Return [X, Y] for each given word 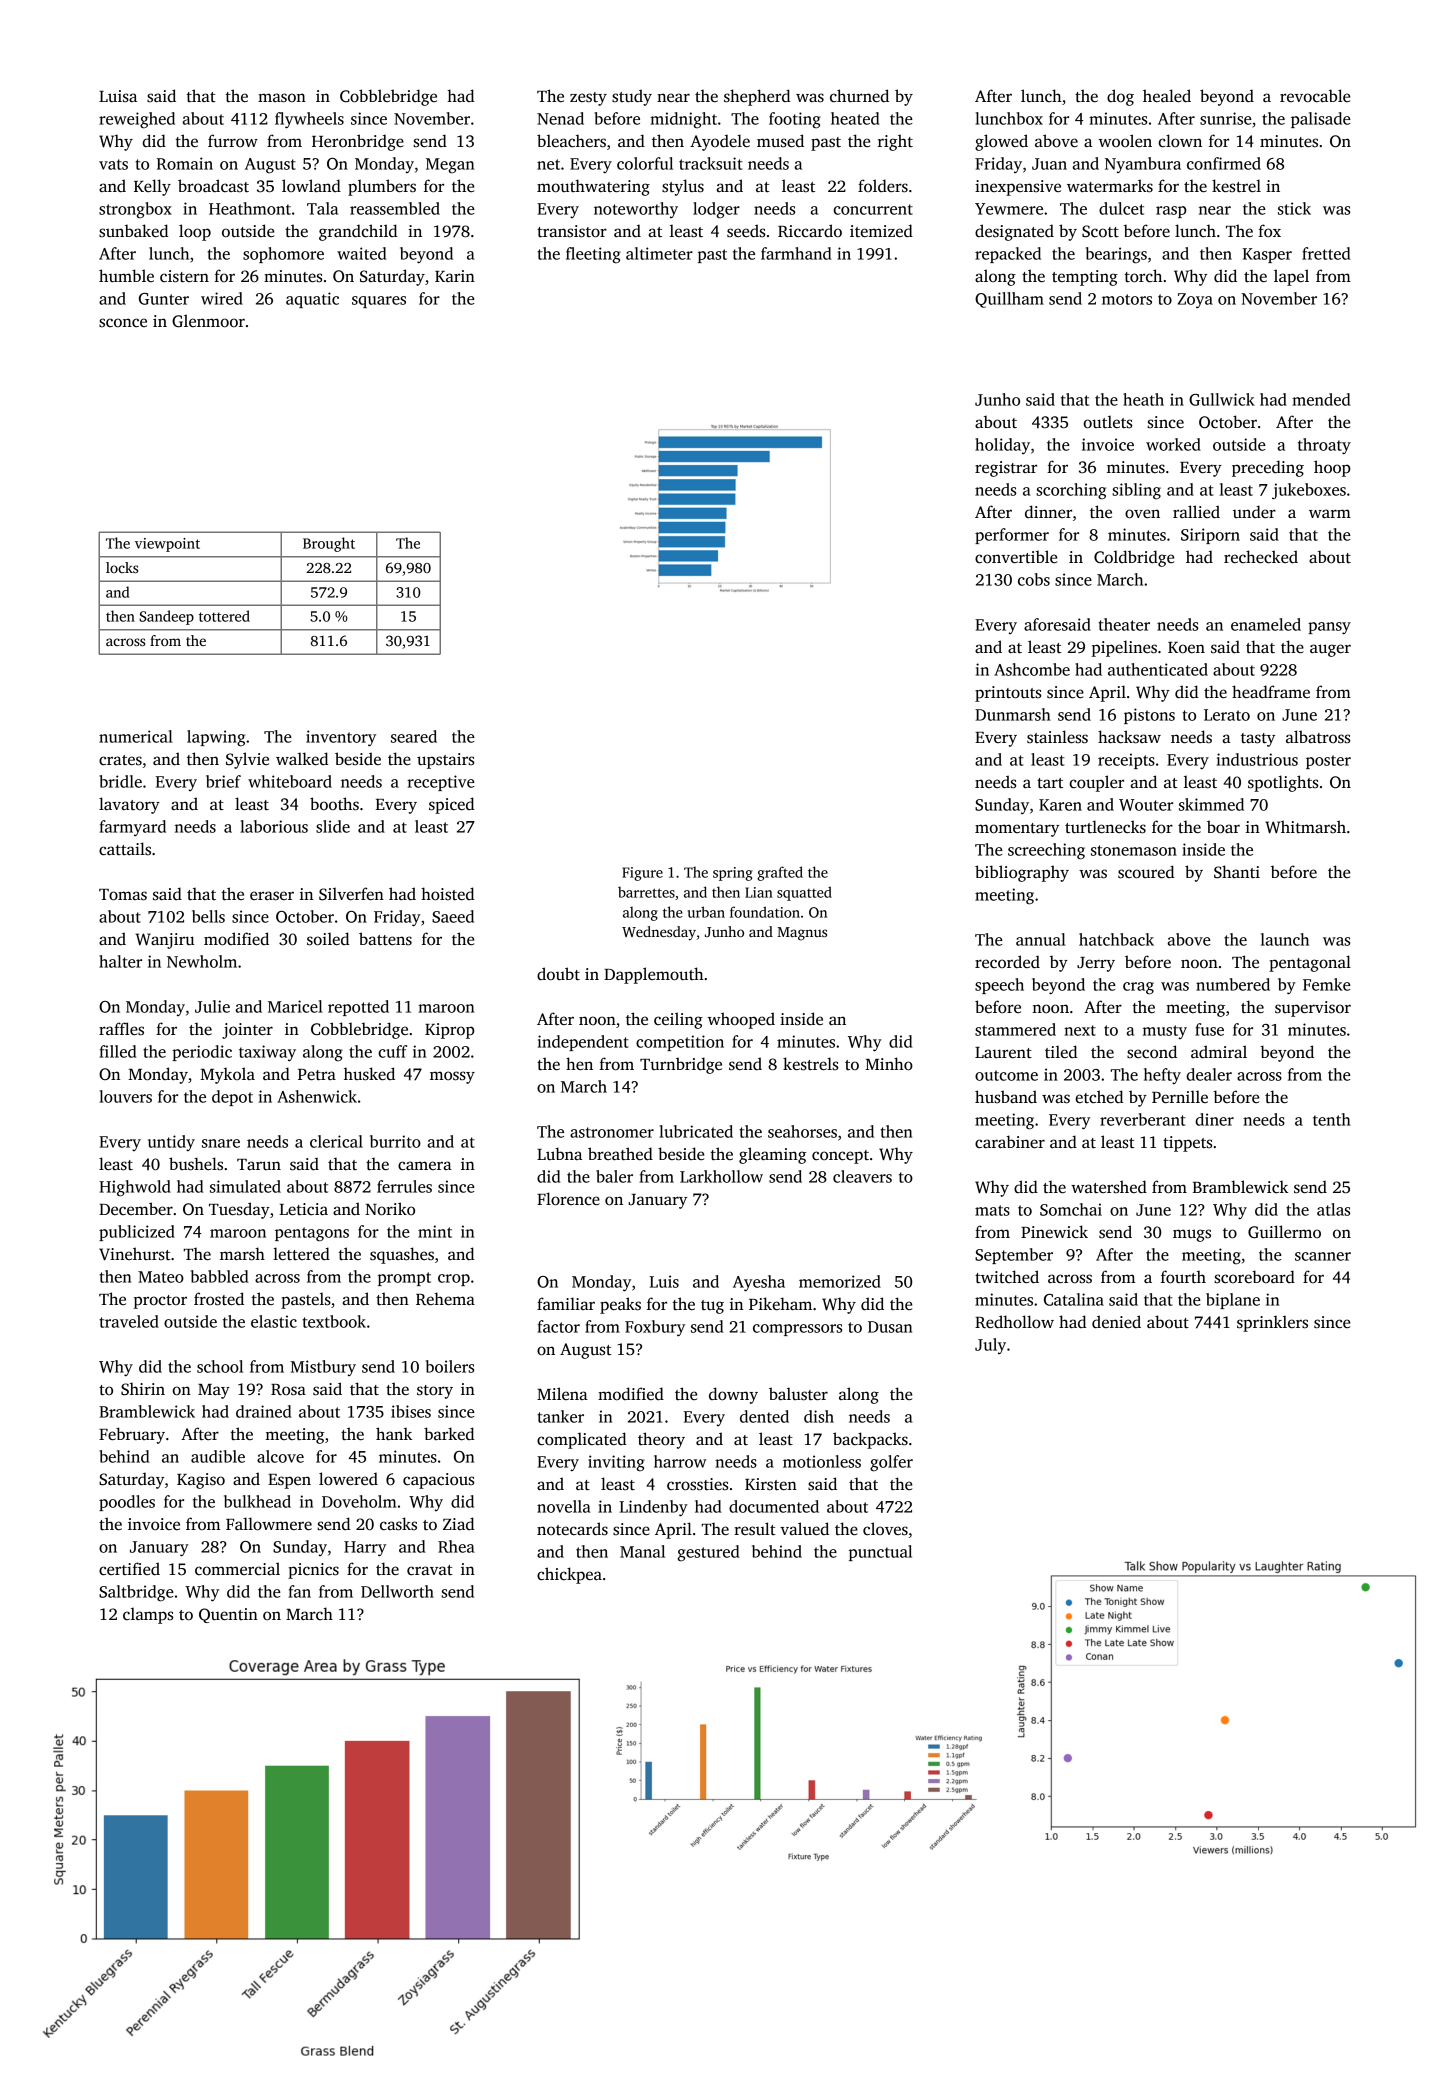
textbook [334, 1321]
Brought [329, 544]
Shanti [1237, 872]
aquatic [312, 300]
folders [883, 186]
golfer [891, 1463]
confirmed [1224, 163]
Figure [642, 874]
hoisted [447, 894]
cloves [885, 1529]
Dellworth [397, 1591]
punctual [880, 1553]
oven [1142, 514]
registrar [1006, 469]
